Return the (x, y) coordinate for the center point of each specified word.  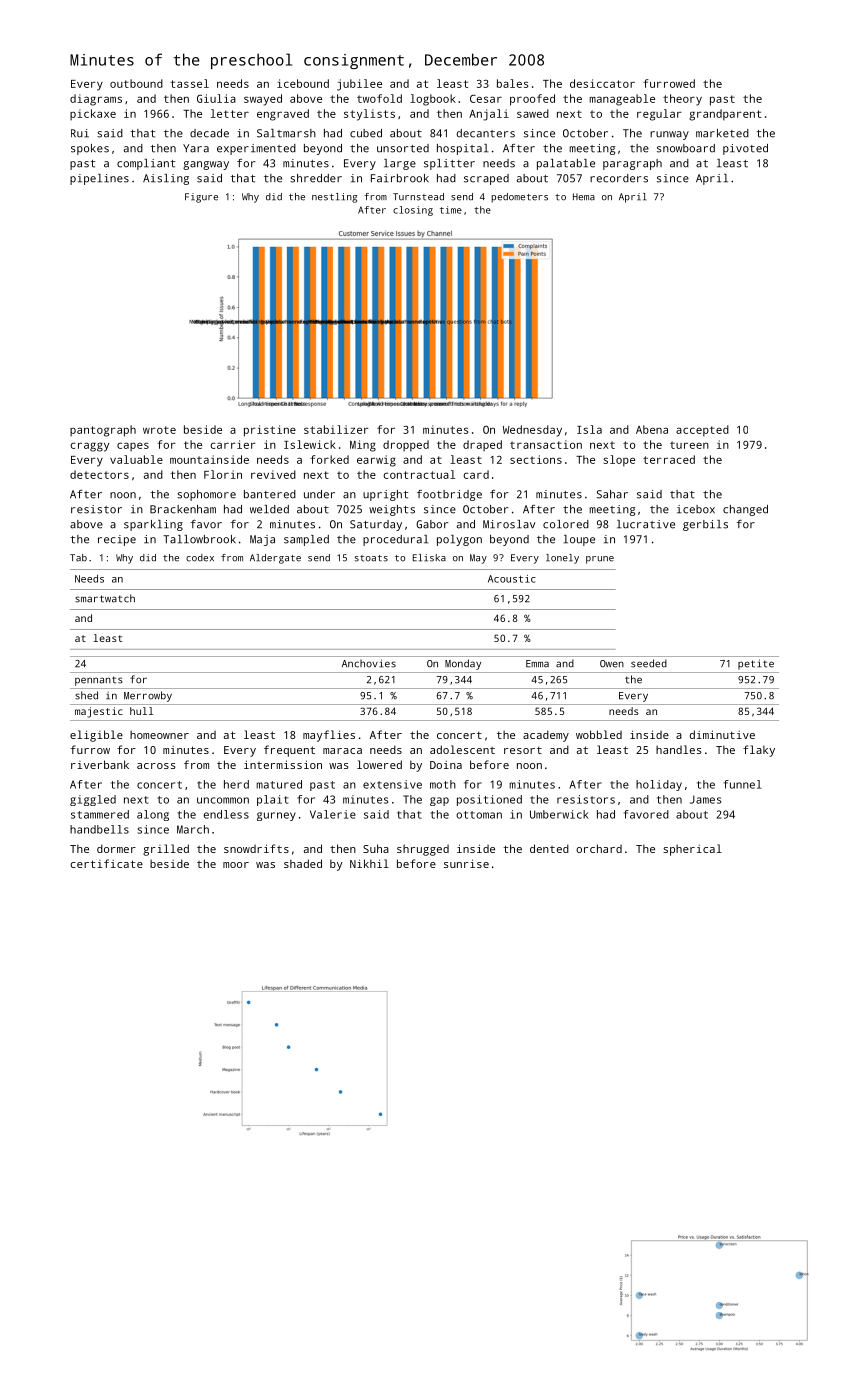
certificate (107, 863)
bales (512, 83)
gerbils (705, 525)
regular (659, 115)
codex (200, 558)
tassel (189, 83)
